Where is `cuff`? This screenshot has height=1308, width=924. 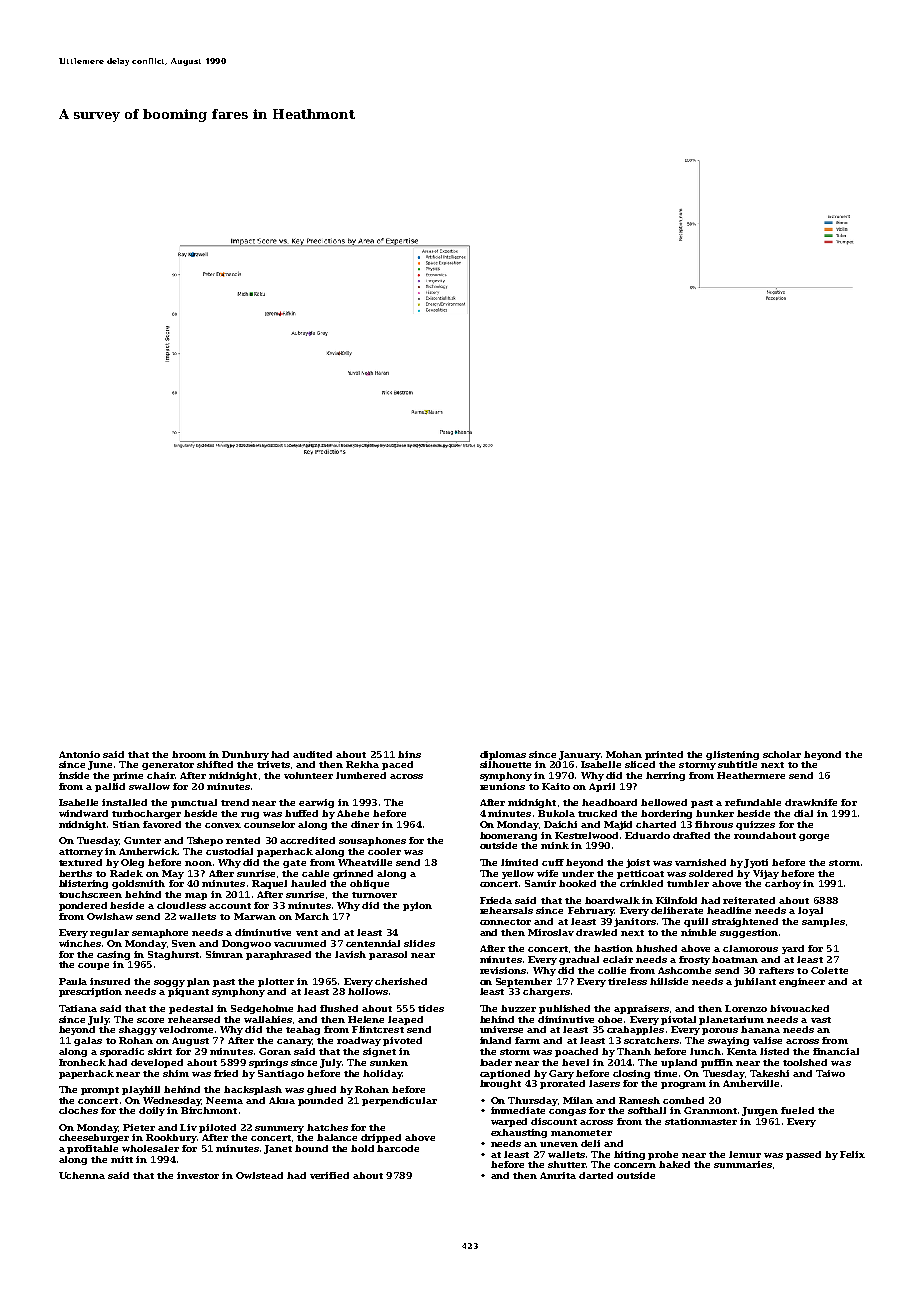 cuff is located at coordinates (553, 862).
